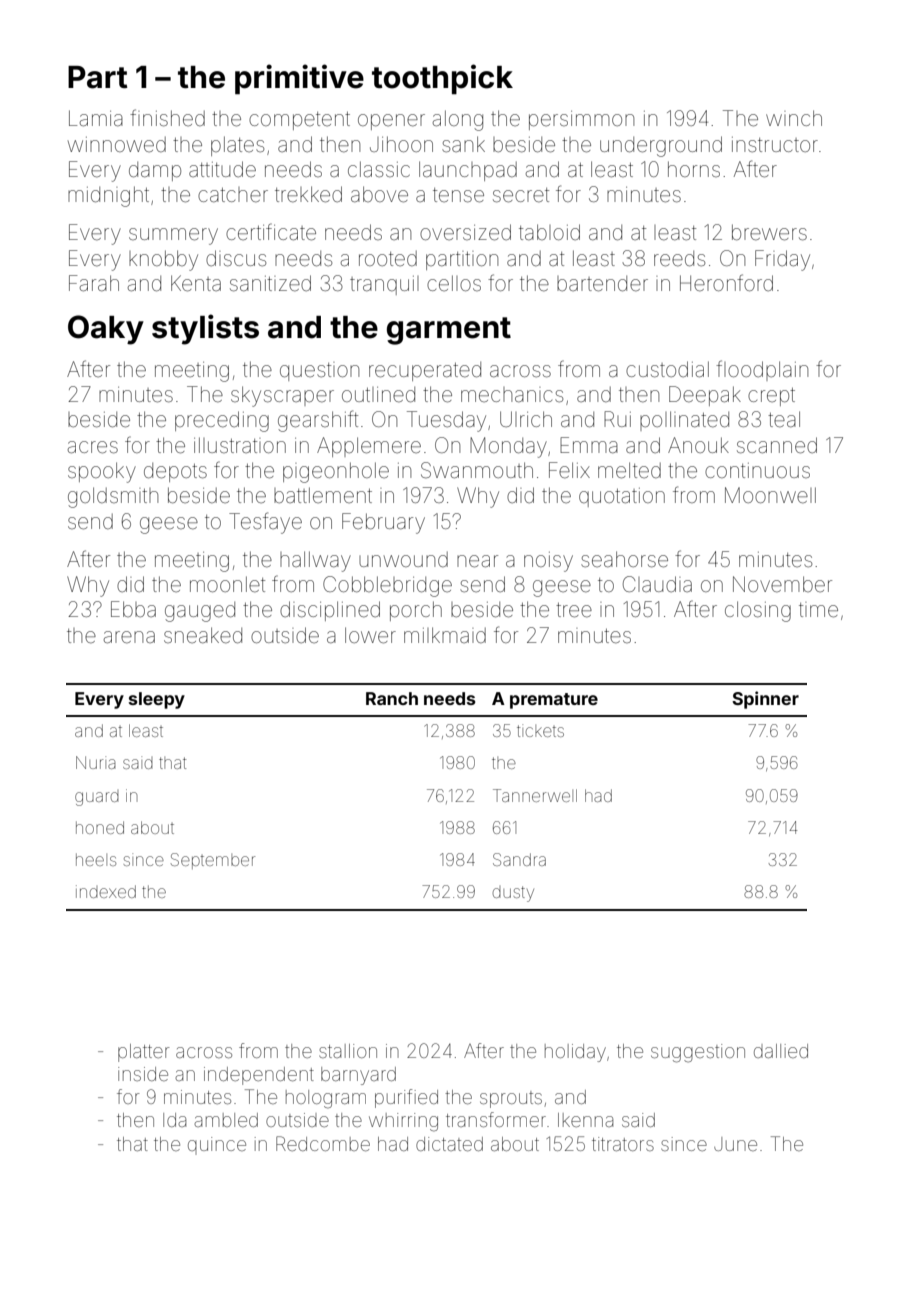 This screenshot has width=924, height=1311. What do you see at coordinates (217, 1146) in the screenshot?
I see `quince` at bounding box center [217, 1146].
